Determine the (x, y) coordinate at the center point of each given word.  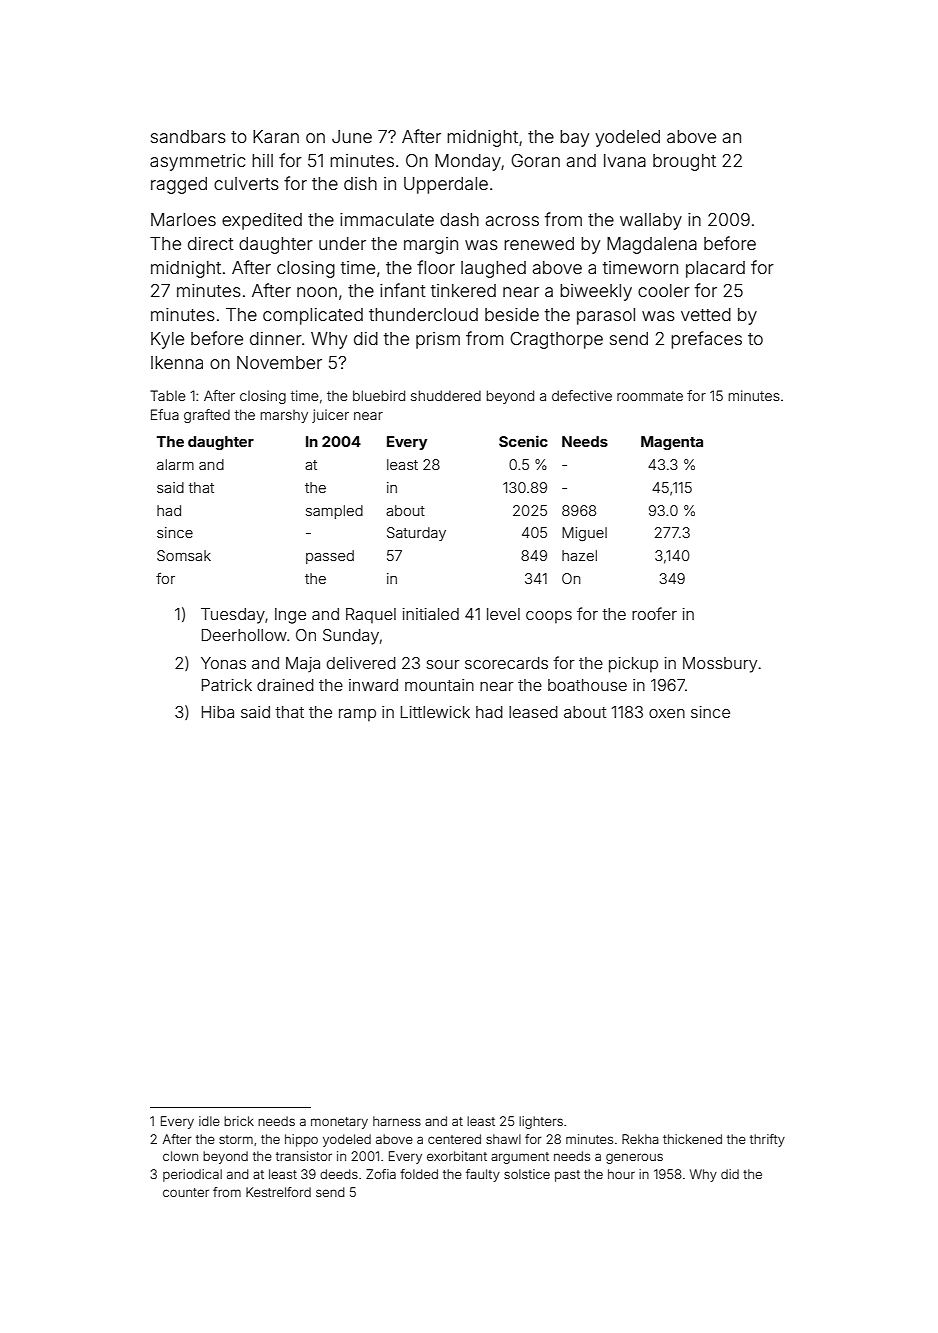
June (352, 136)
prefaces (706, 340)
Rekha (640, 1139)
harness (397, 1121)
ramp (357, 715)
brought (684, 162)
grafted (207, 416)
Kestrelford (278, 1192)
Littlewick (435, 712)
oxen (667, 713)
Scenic (523, 441)
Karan (276, 136)
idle (209, 1121)
